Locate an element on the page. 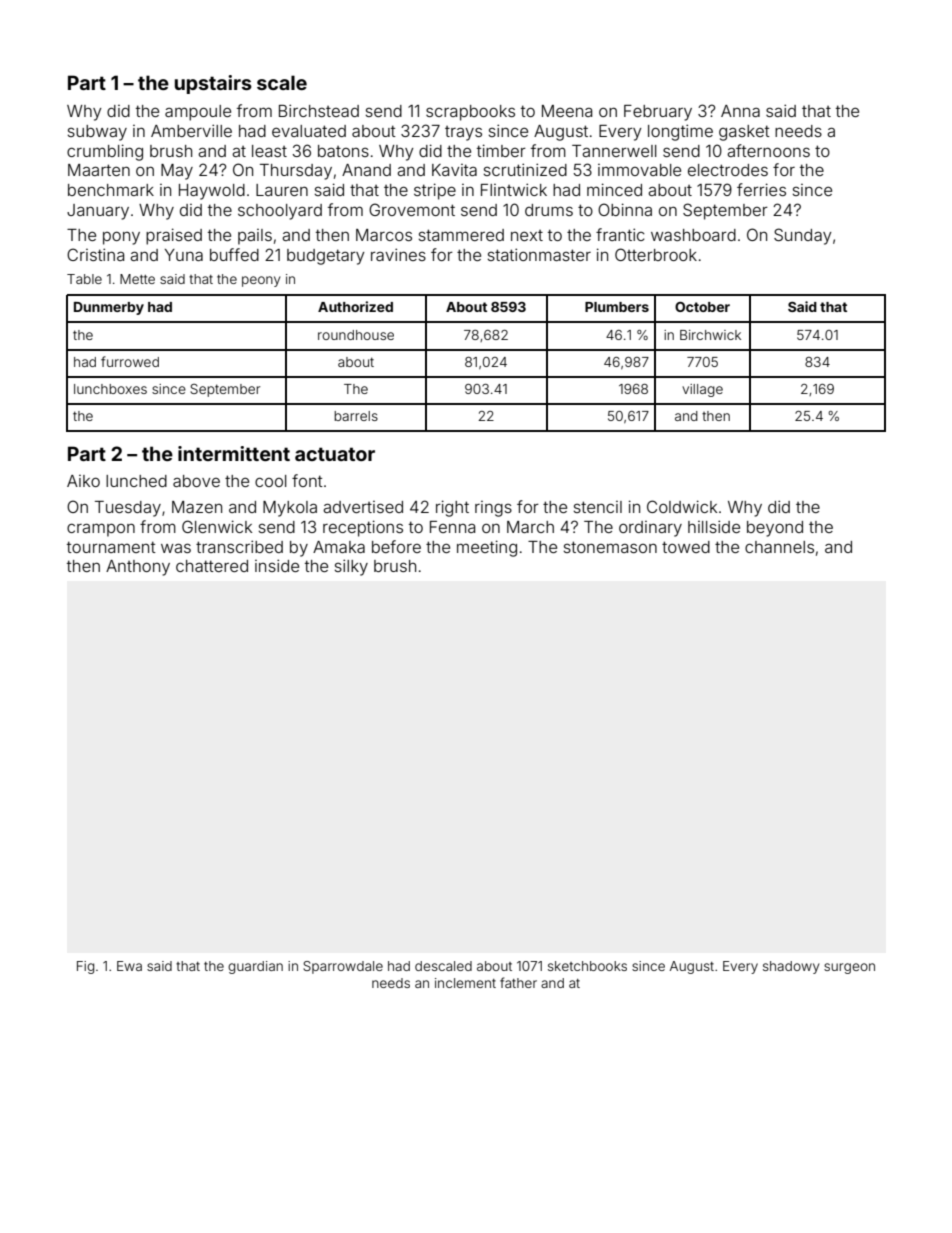 The height and width of the image is (1233, 952). channels is located at coordinates (779, 547).
